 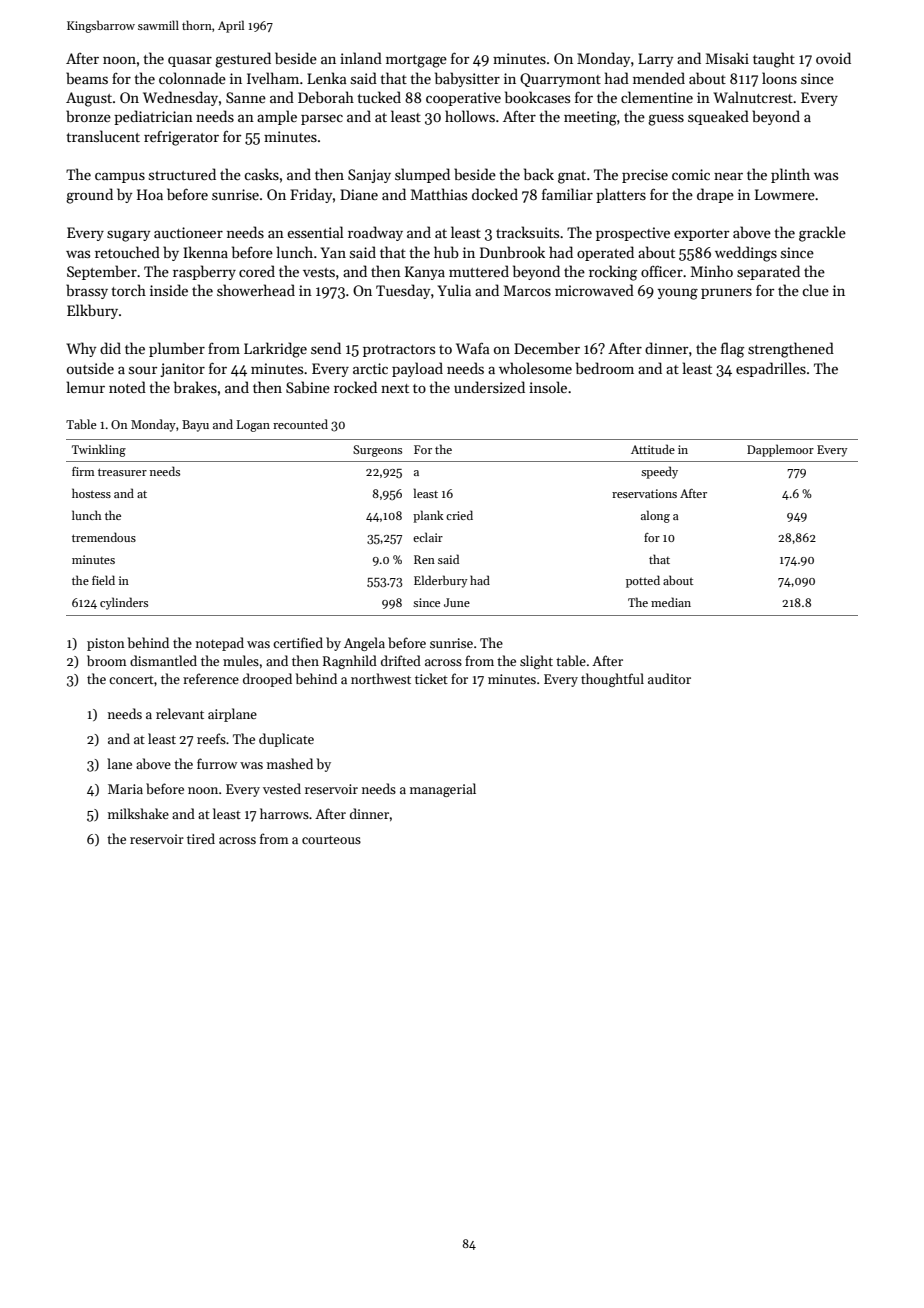 I want to click on auctioneer, so click(x=188, y=232).
